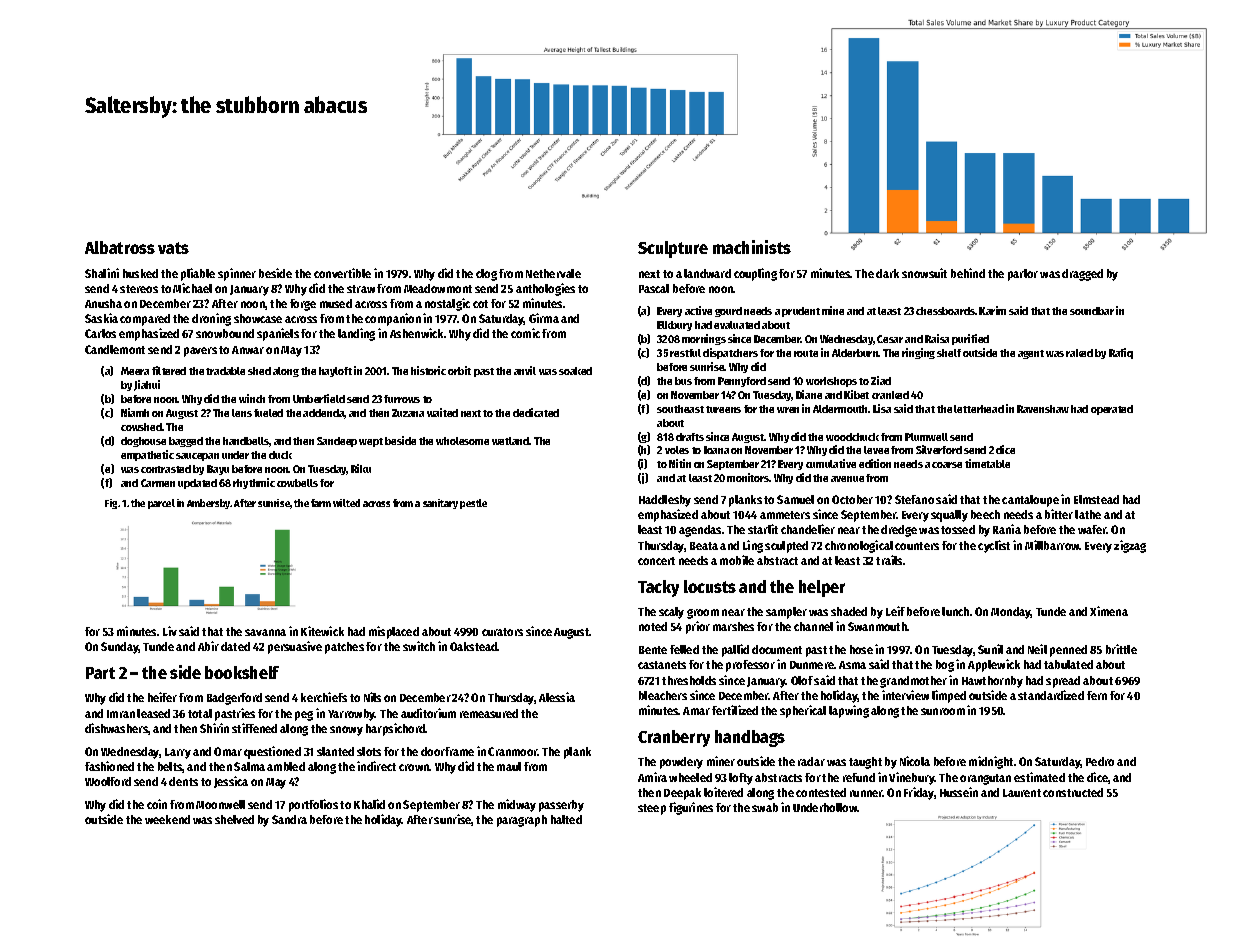 The height and width of the image is (952, 1233). What do you see at coordinates (752, 247) in the image?
I see `machinists` at bounding box center [752, 247].
